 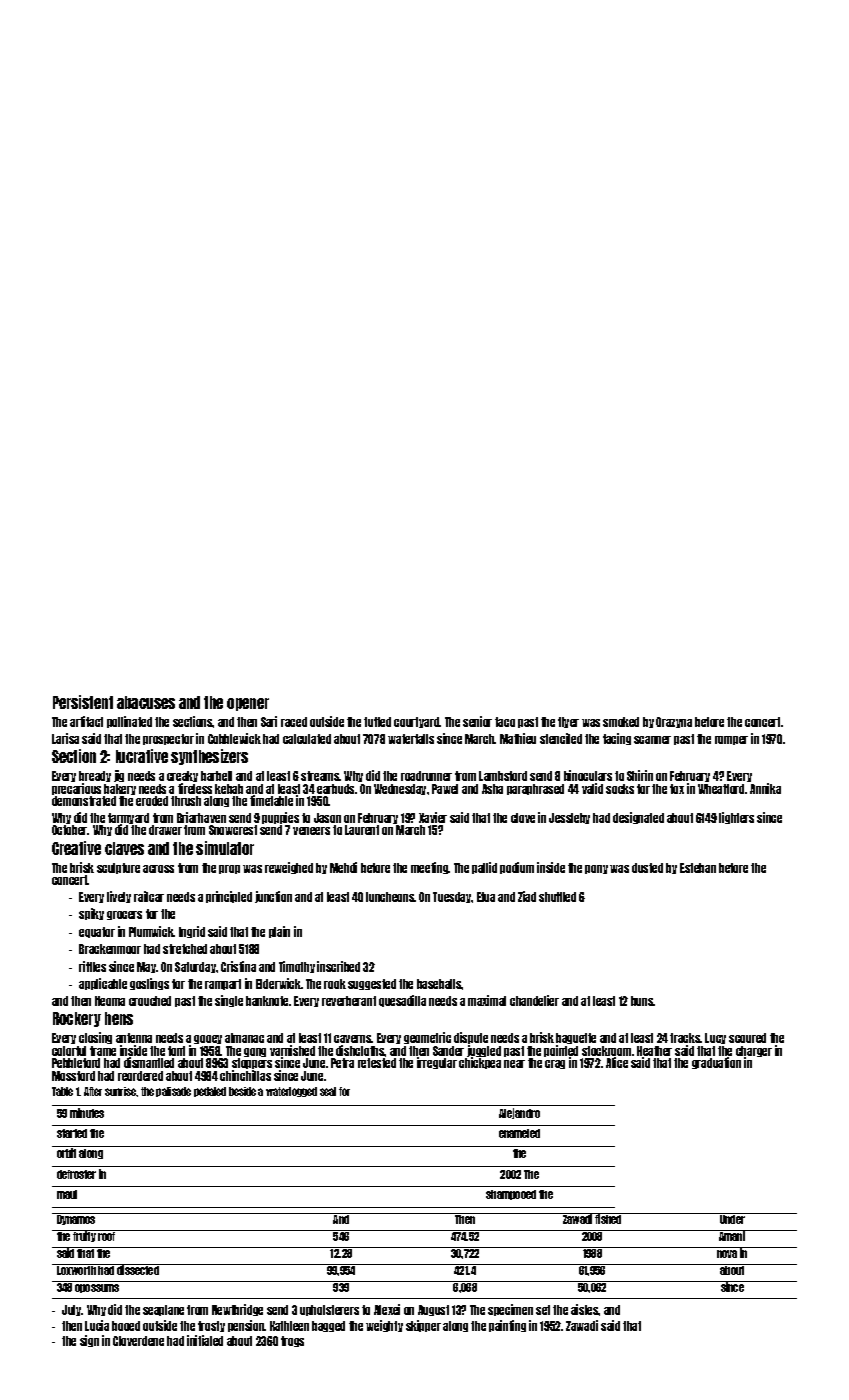 What do you see at coordinates (292, 1341) in the screenshot?
I see `frogs` at bounding box center [292, 1341].
